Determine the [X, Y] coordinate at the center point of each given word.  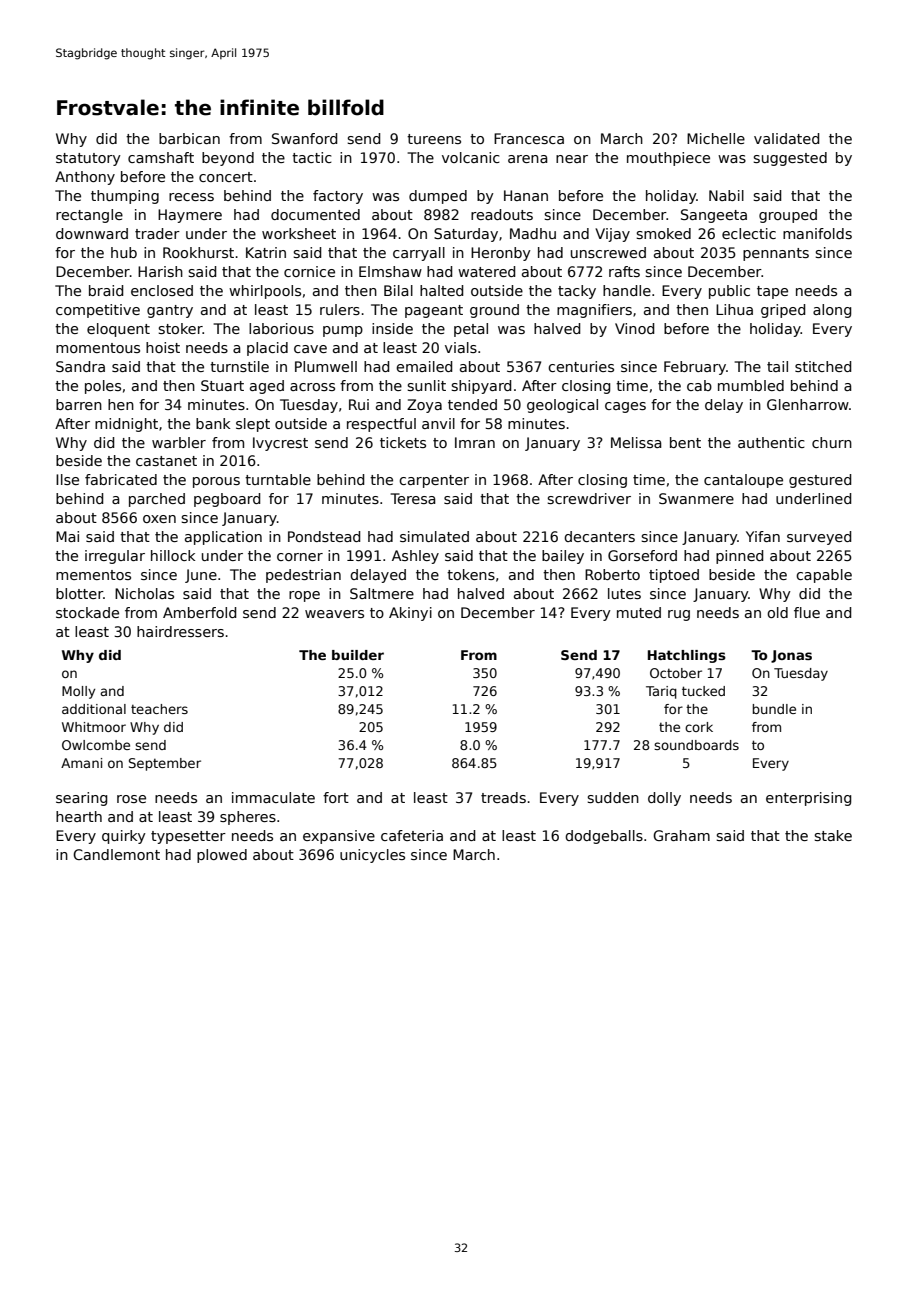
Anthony [85, 178]
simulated [434, 536]
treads [503, 797]
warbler [179, 442]
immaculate [273, 797]
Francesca [529, 138]
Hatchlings [687, 656]
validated [786, 138]
